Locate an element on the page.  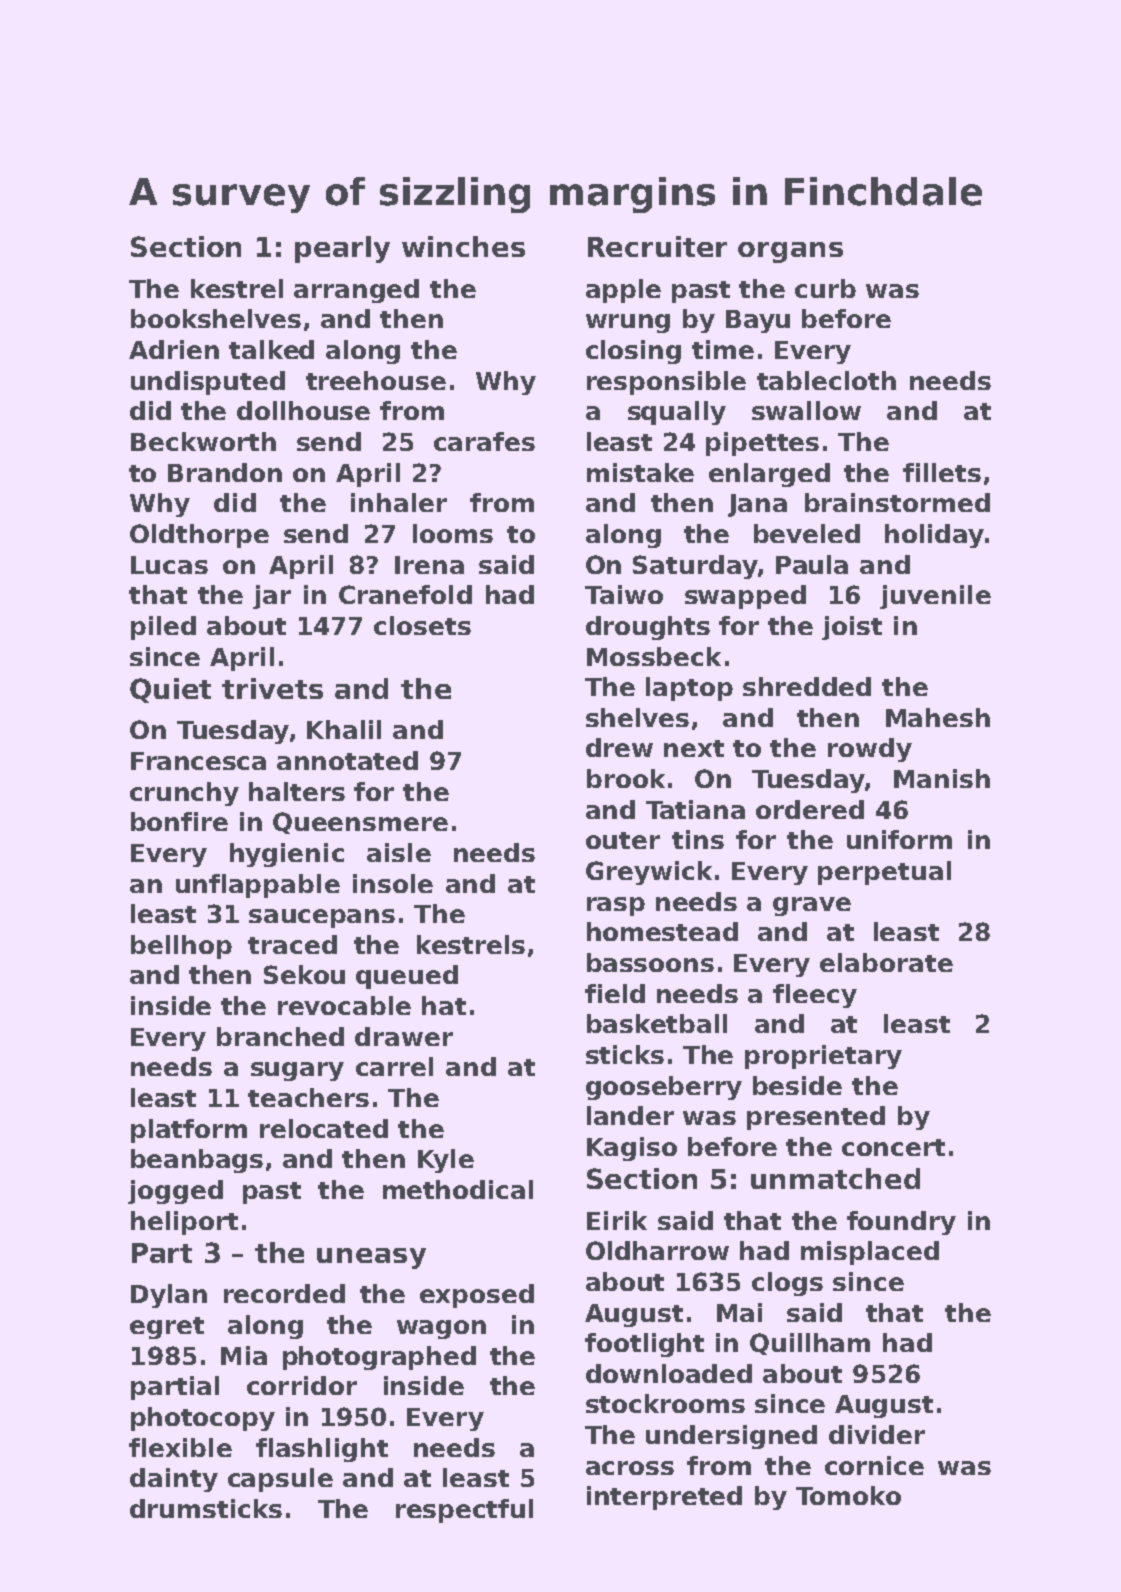
concert is located at coordinates (893, 1147).
